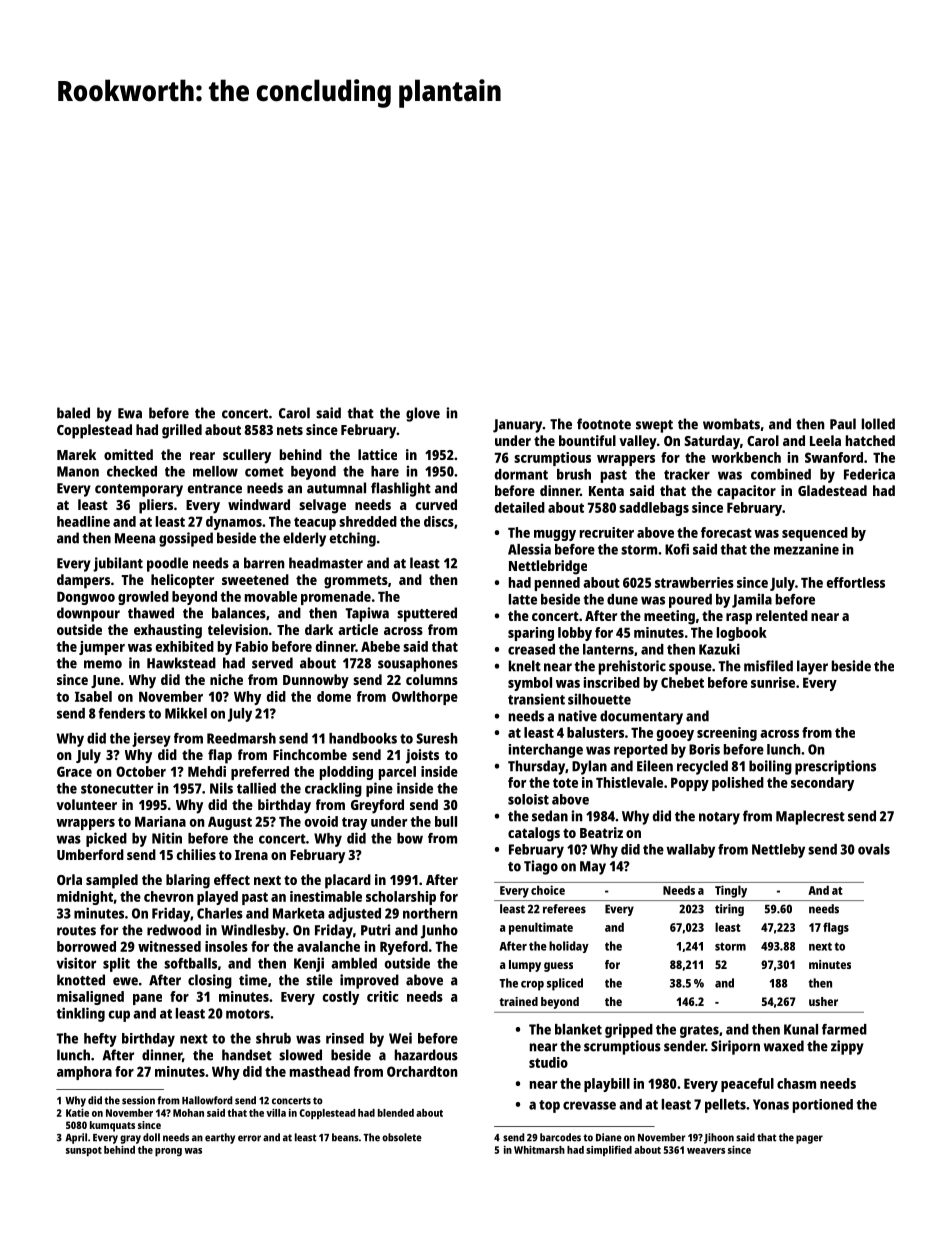 This screenshot has height=1233, width=952. I want to click on Paul, so click(843, 424).
